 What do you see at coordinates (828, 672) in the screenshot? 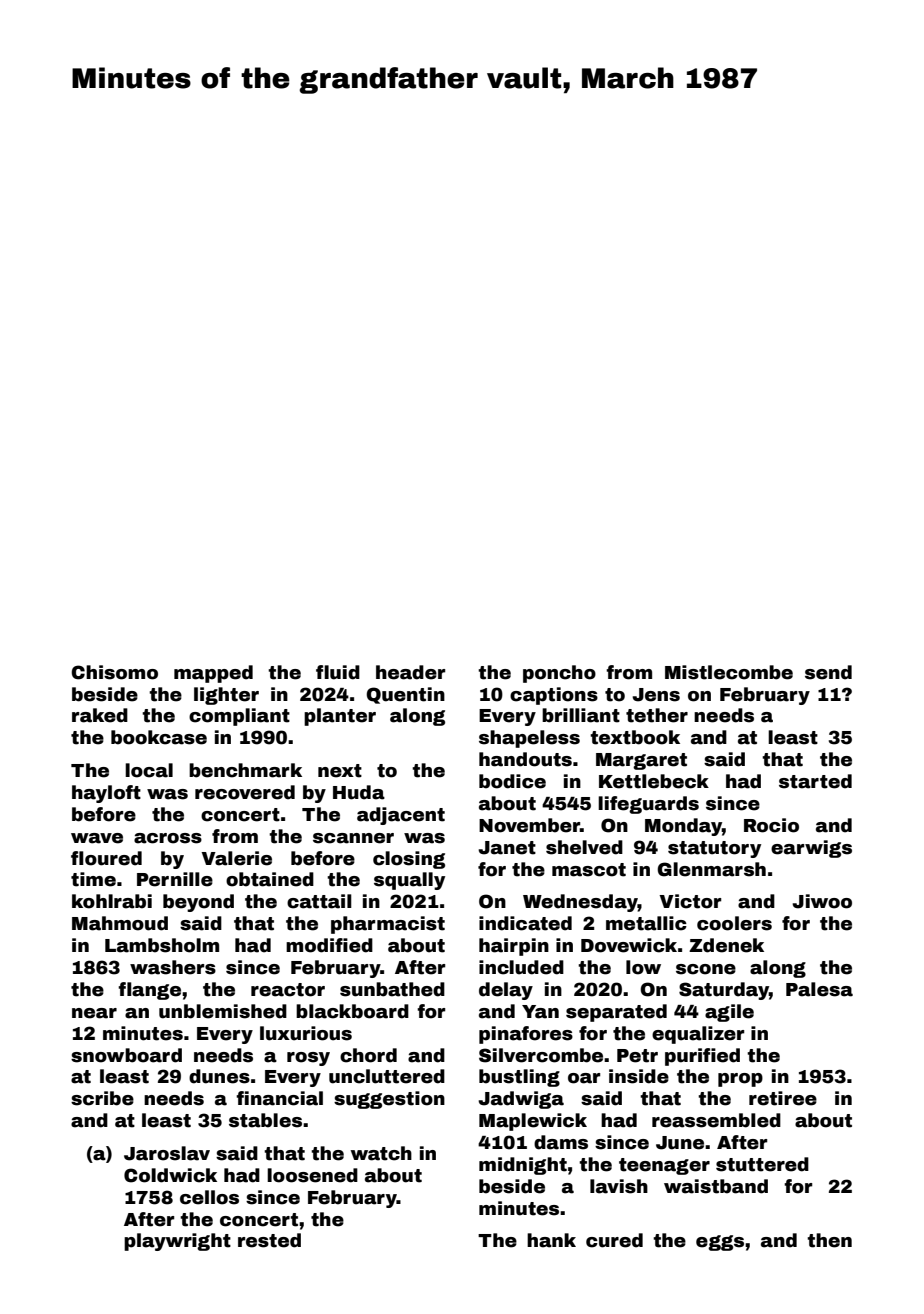
I see `send` at bounding box center [828, 672].
